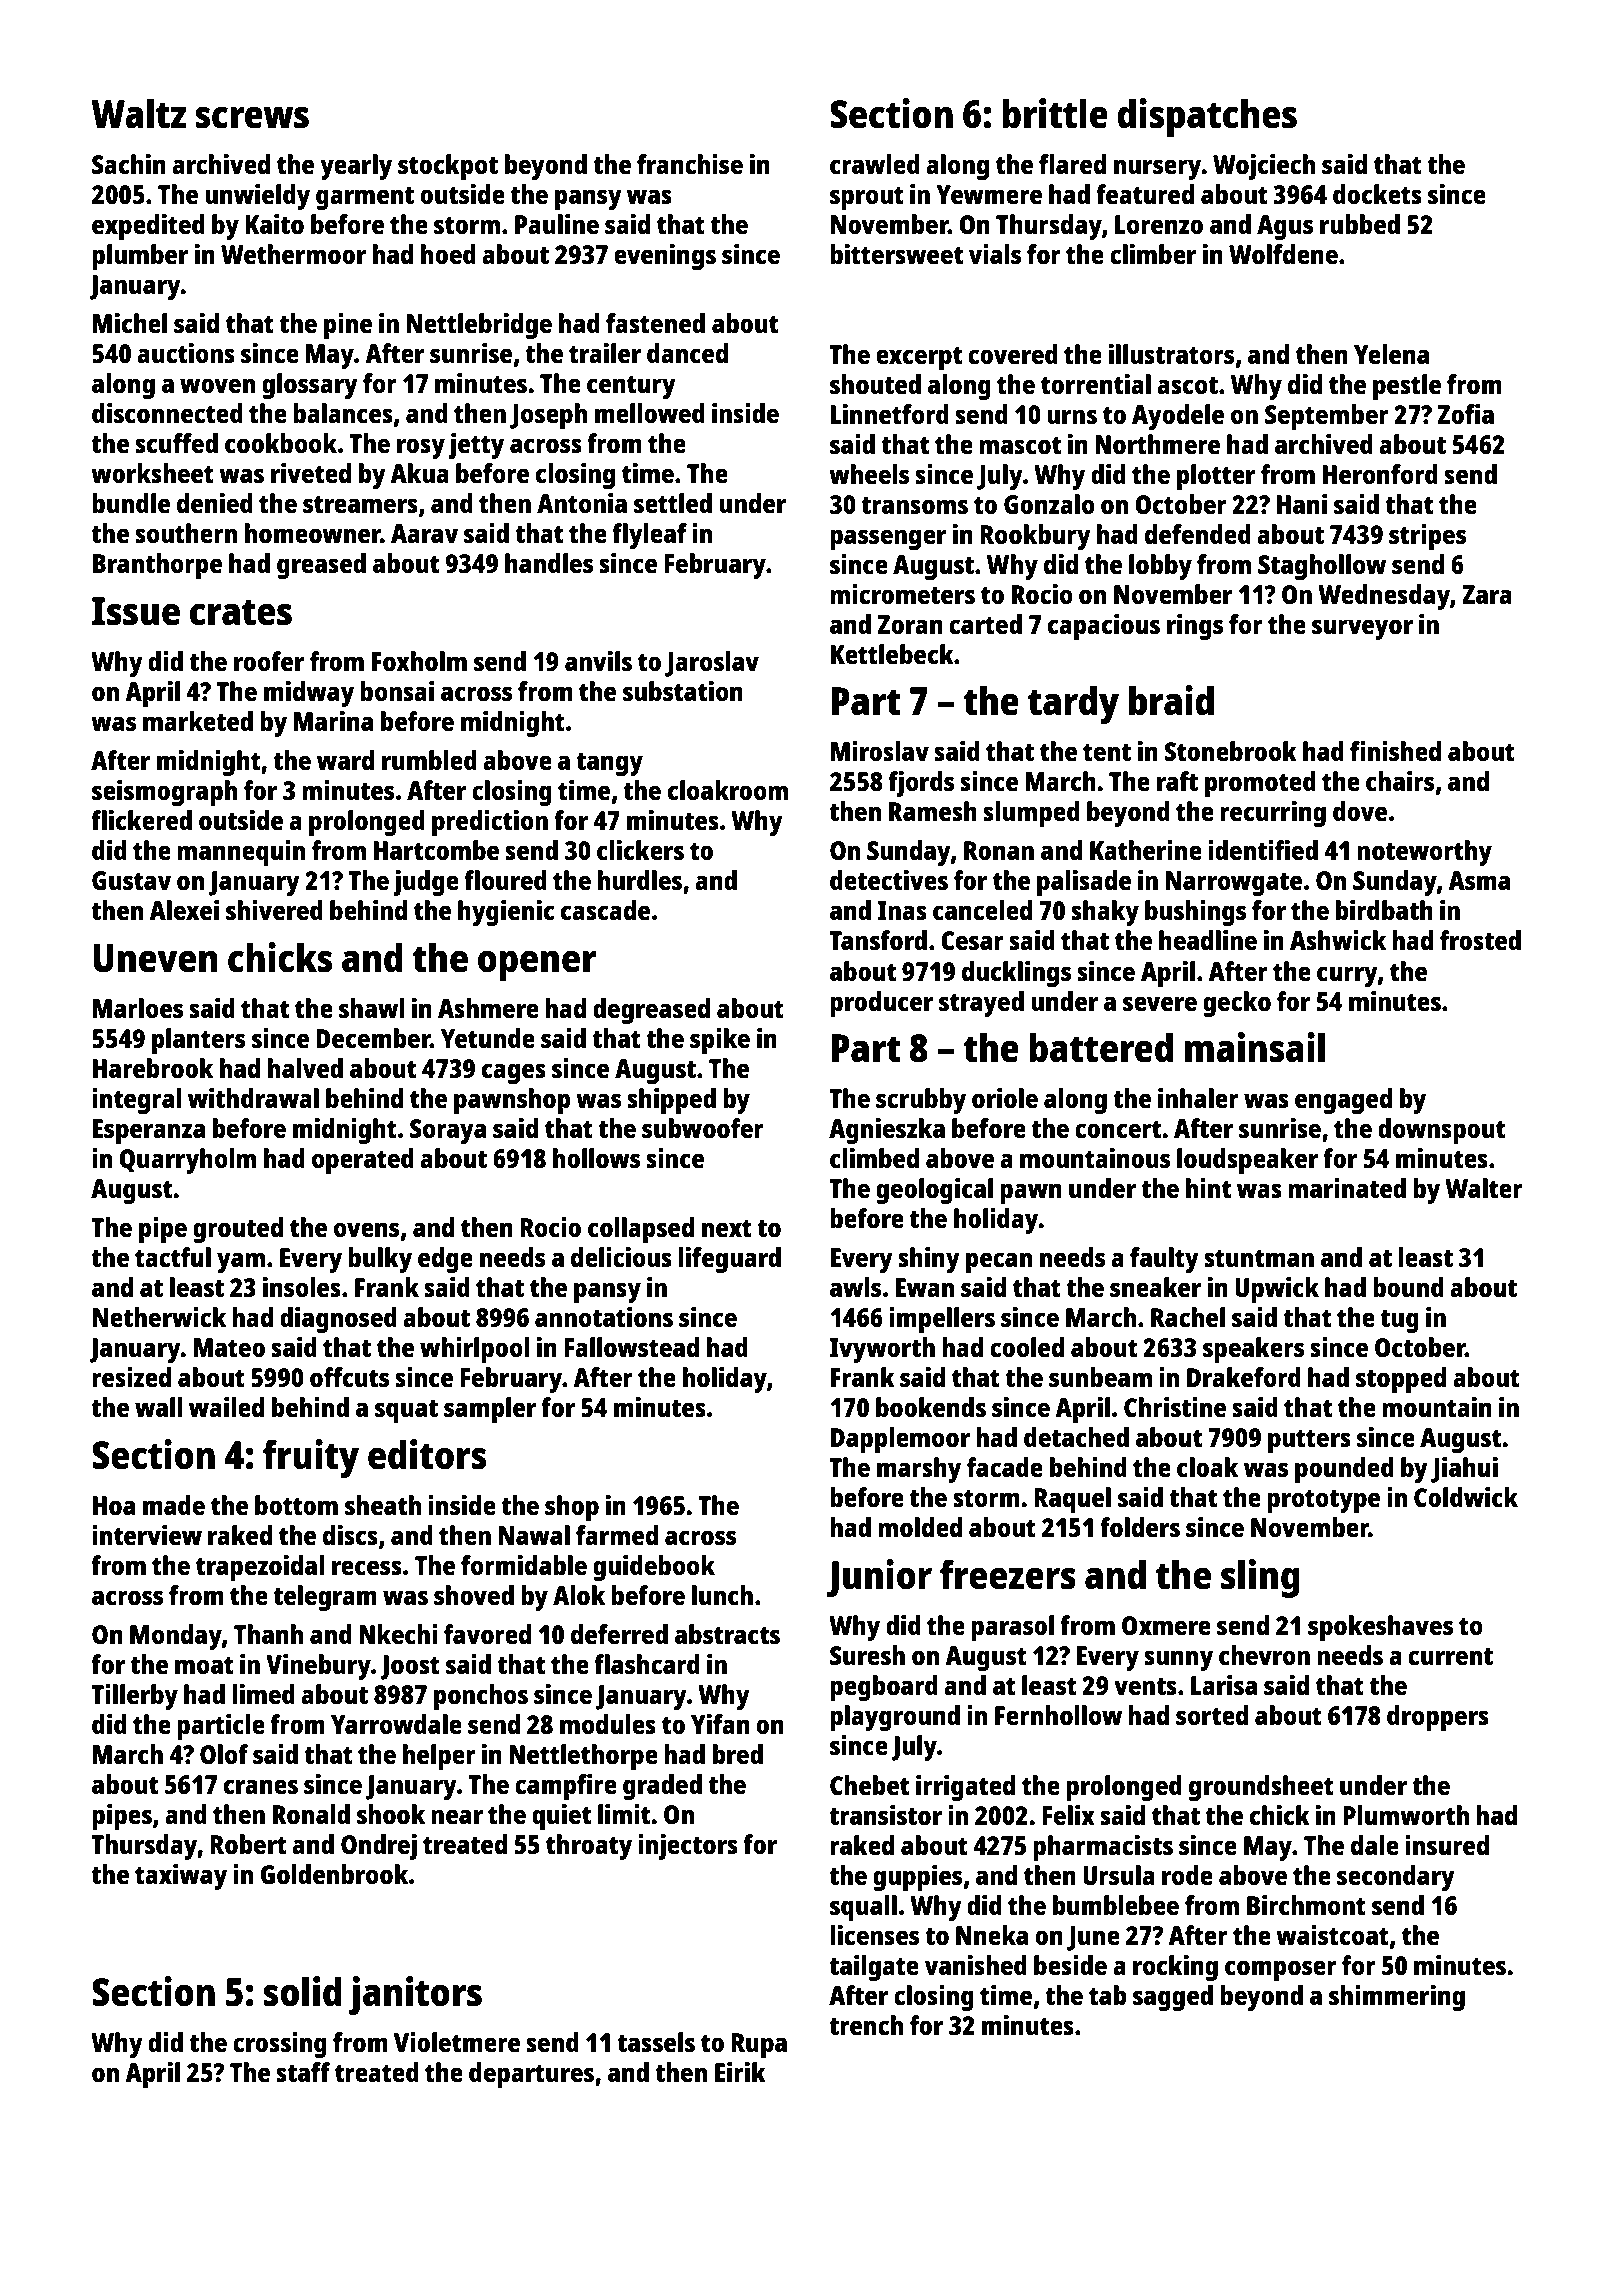 This document has height=2292, width=1620. What do you see at coordinates (875, 384) in the document?
I see `shouted` at bounding box center [875, 384].
